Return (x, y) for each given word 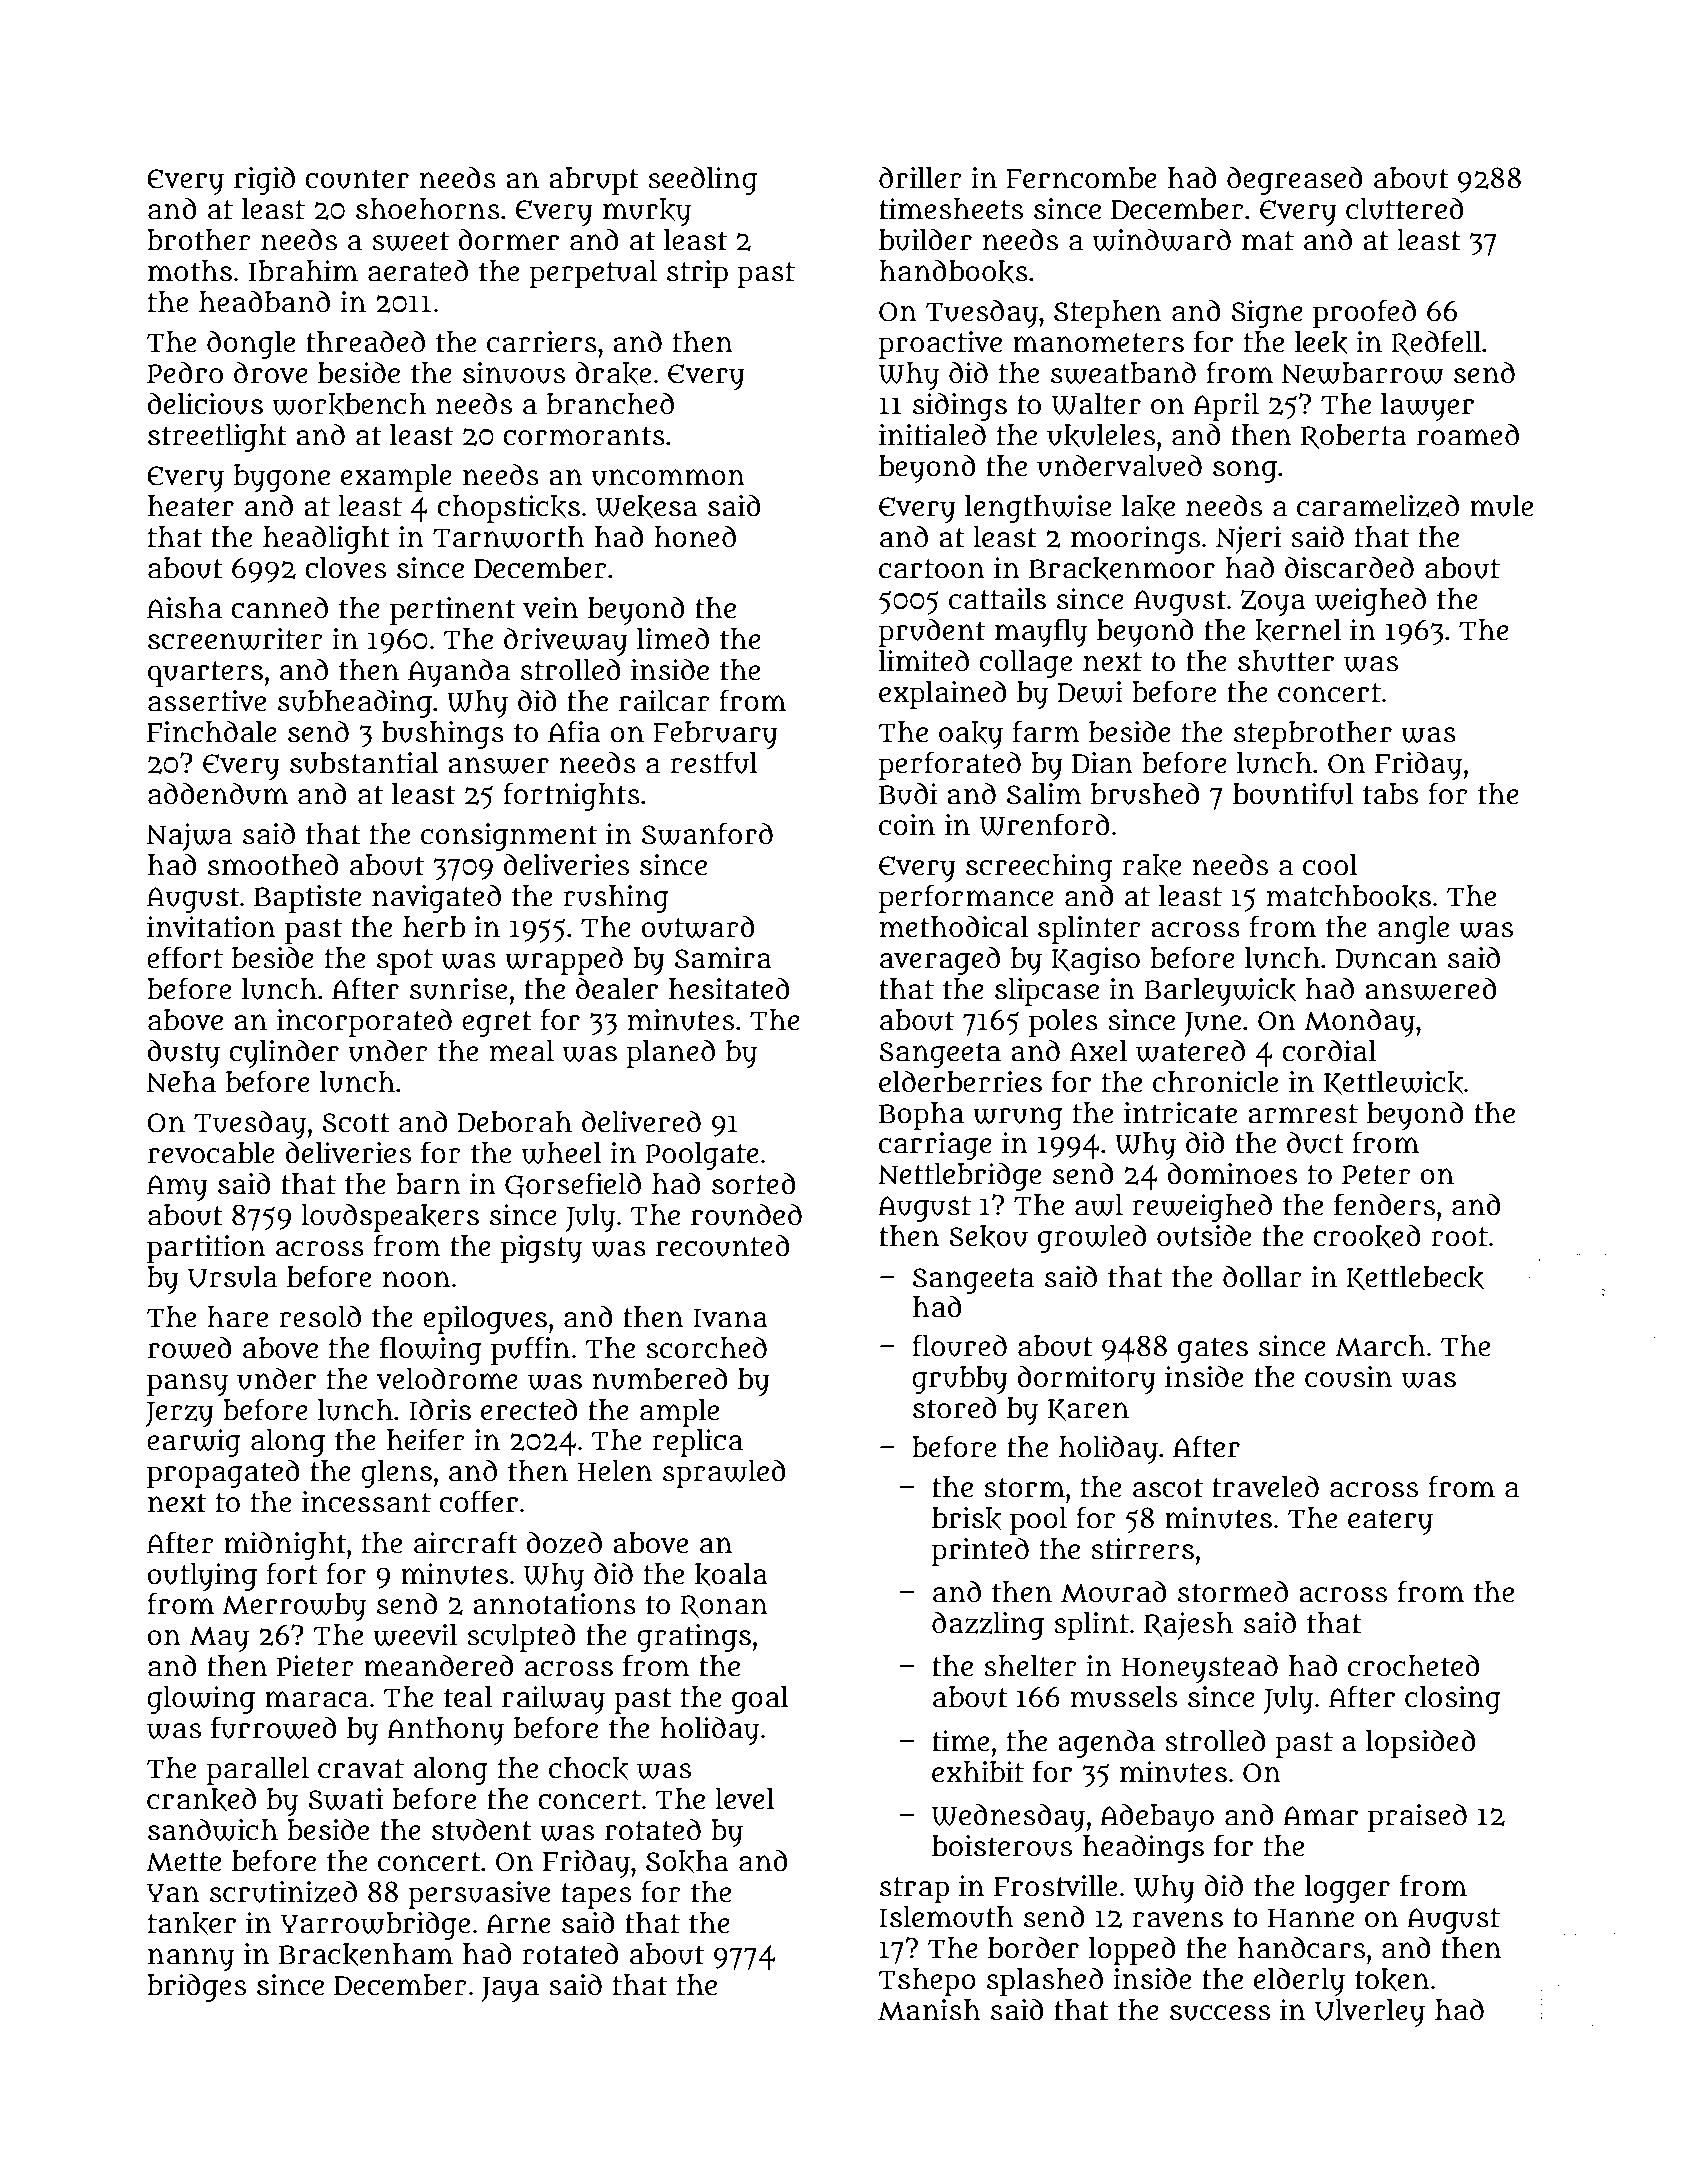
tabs (1390, 794)
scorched (706, 1347)
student (482, 1829)
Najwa (189, 837)
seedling (702, 180)
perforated (950, 765)
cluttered (1405, 208)
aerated (418, 270)
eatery (1390, 1522)
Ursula (232, 1277)
